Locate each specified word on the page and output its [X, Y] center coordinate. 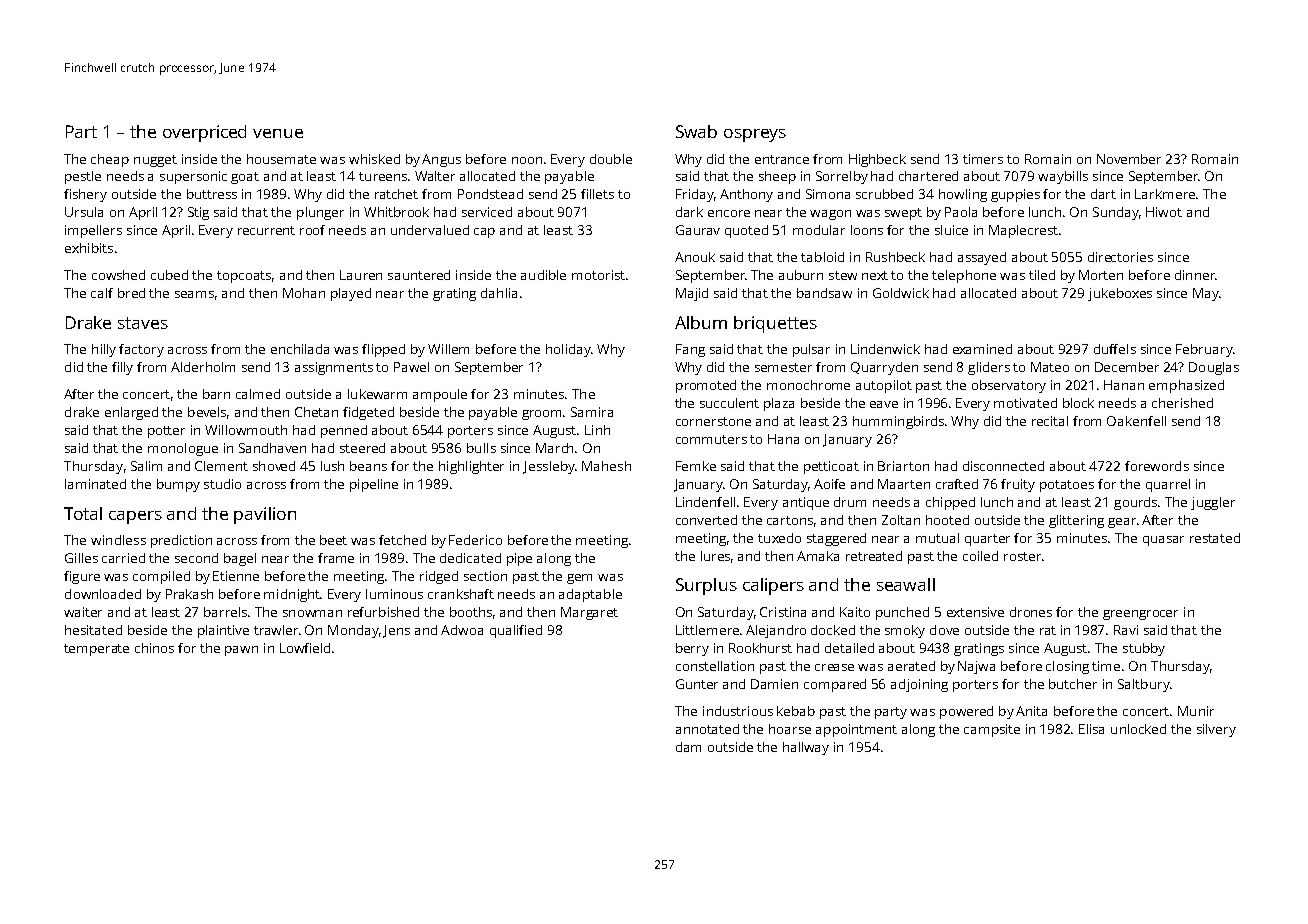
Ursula [84, 212]
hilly [104, 350]
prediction [181, 541]
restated [1215, 538]
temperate [96, 650]
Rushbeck [895, 257]
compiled [161, 577]
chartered [928, 176]
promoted [706, 386]
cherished [1182, 403]
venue [278, 133]
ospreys [755, 135]
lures [715, 556]
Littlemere [707, 630]
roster [1022, 556]
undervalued [430, 230]
